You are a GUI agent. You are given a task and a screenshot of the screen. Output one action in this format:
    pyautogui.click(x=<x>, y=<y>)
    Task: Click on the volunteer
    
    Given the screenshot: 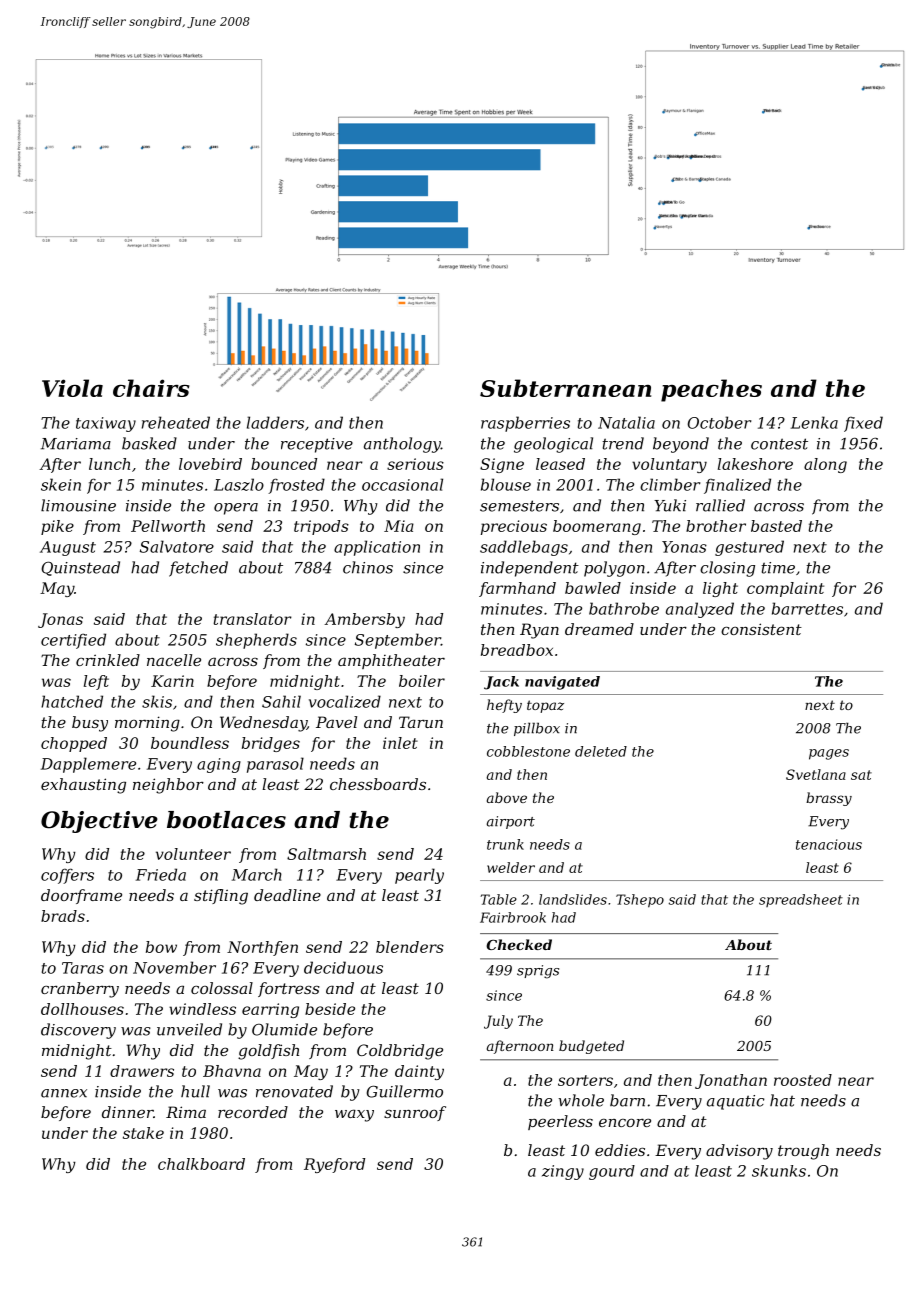 What is the action you would take?
    pyautogui.click(x=193, y=854)
